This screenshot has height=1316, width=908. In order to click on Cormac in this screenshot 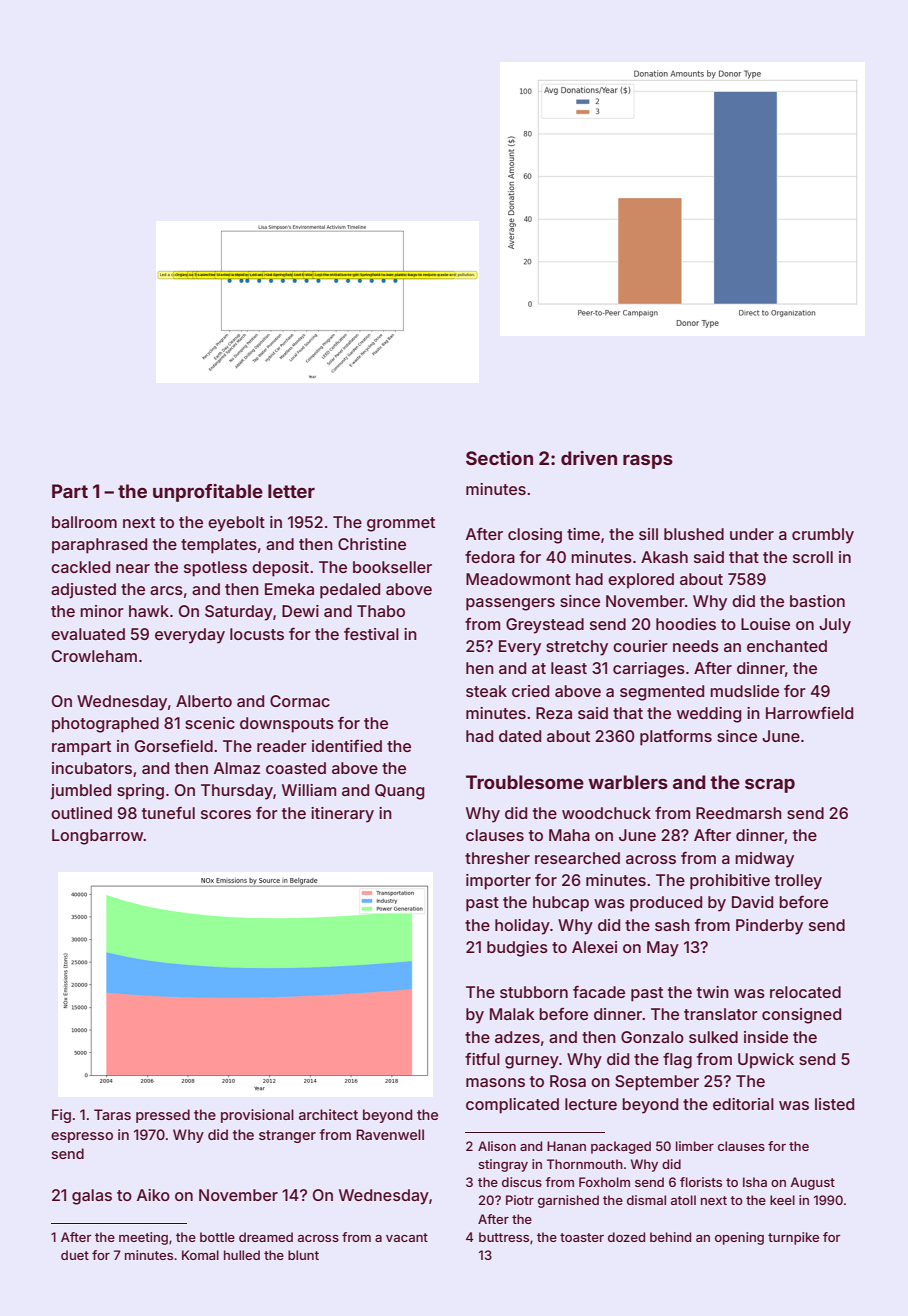, I will do `click(300, 701)`.
